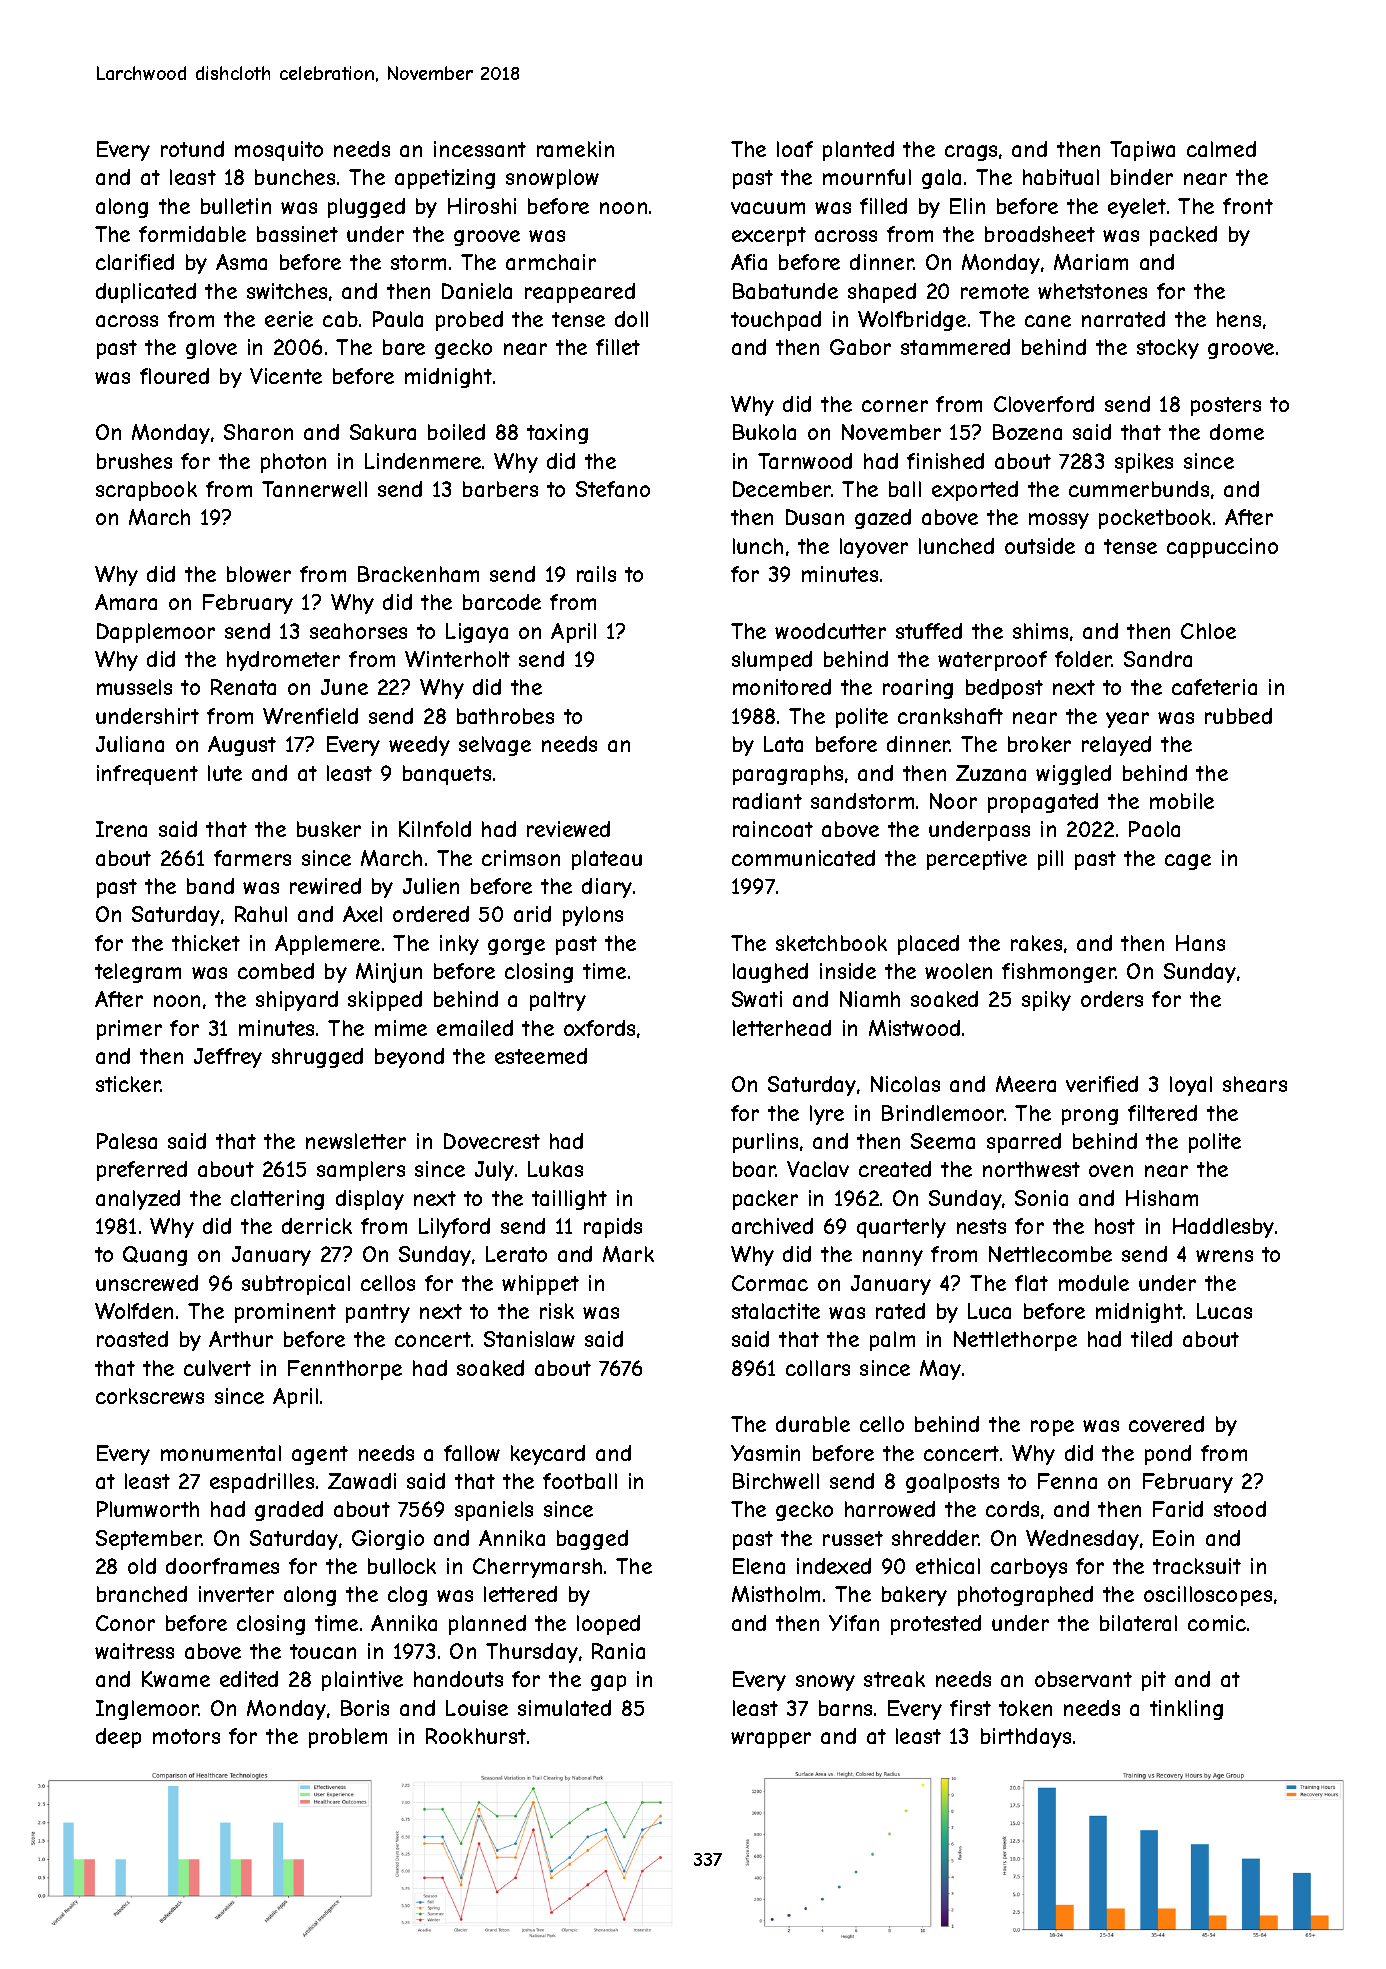  Describe the element at coordinates (765, 1453) in the image. I see `Yasmin` at that location.
